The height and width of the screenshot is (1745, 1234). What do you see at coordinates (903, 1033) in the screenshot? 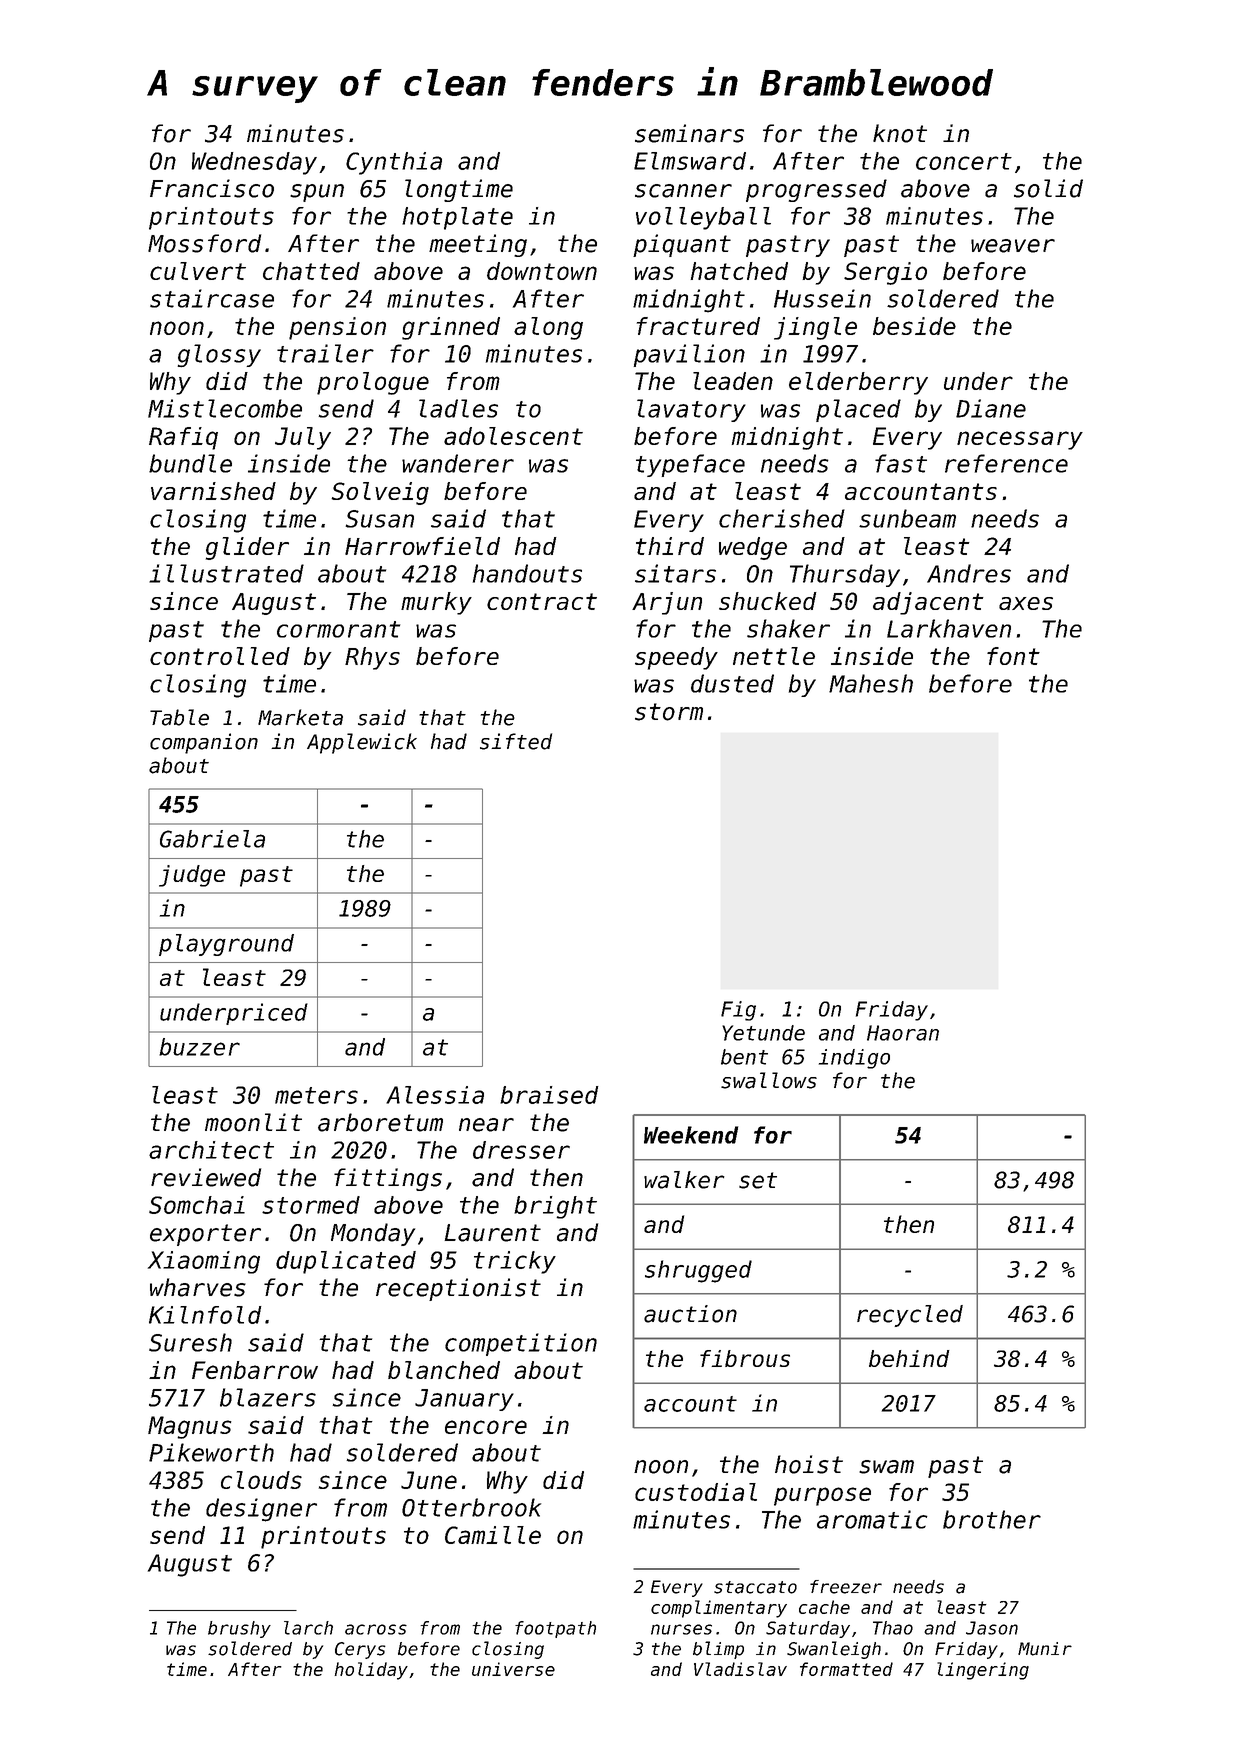
I see `Haoran` at bounding box center [903, 1033].
